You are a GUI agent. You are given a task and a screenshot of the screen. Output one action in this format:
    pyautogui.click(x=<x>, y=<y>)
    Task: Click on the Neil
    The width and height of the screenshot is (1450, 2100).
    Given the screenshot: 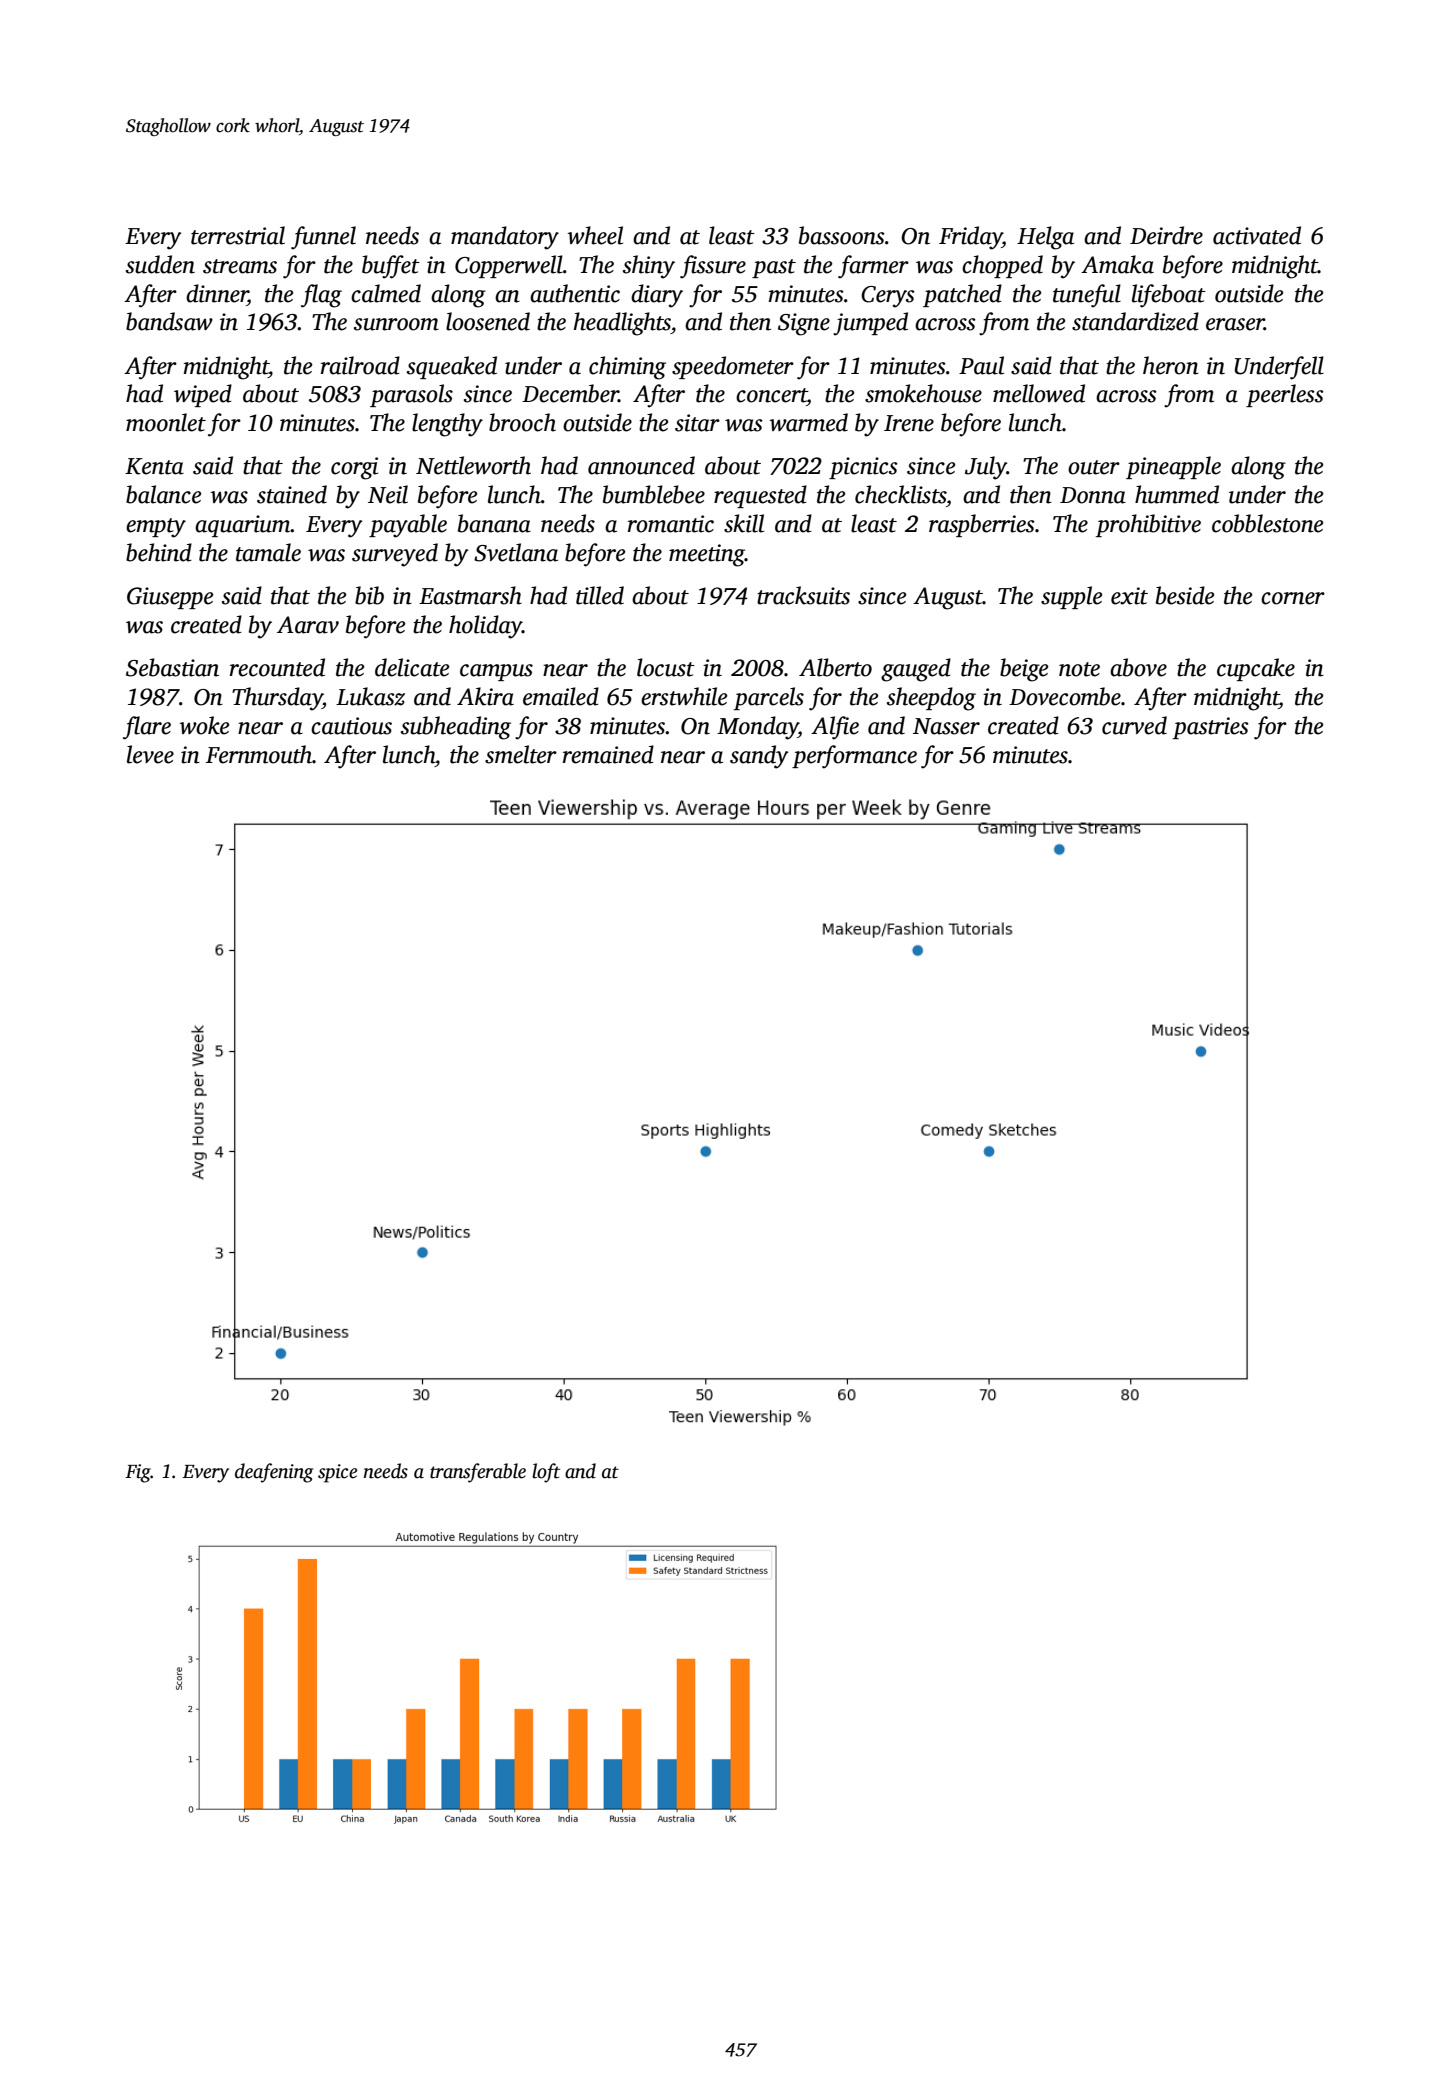 What is the action you would take?
    pyautogui.click(x=388, y=494)
